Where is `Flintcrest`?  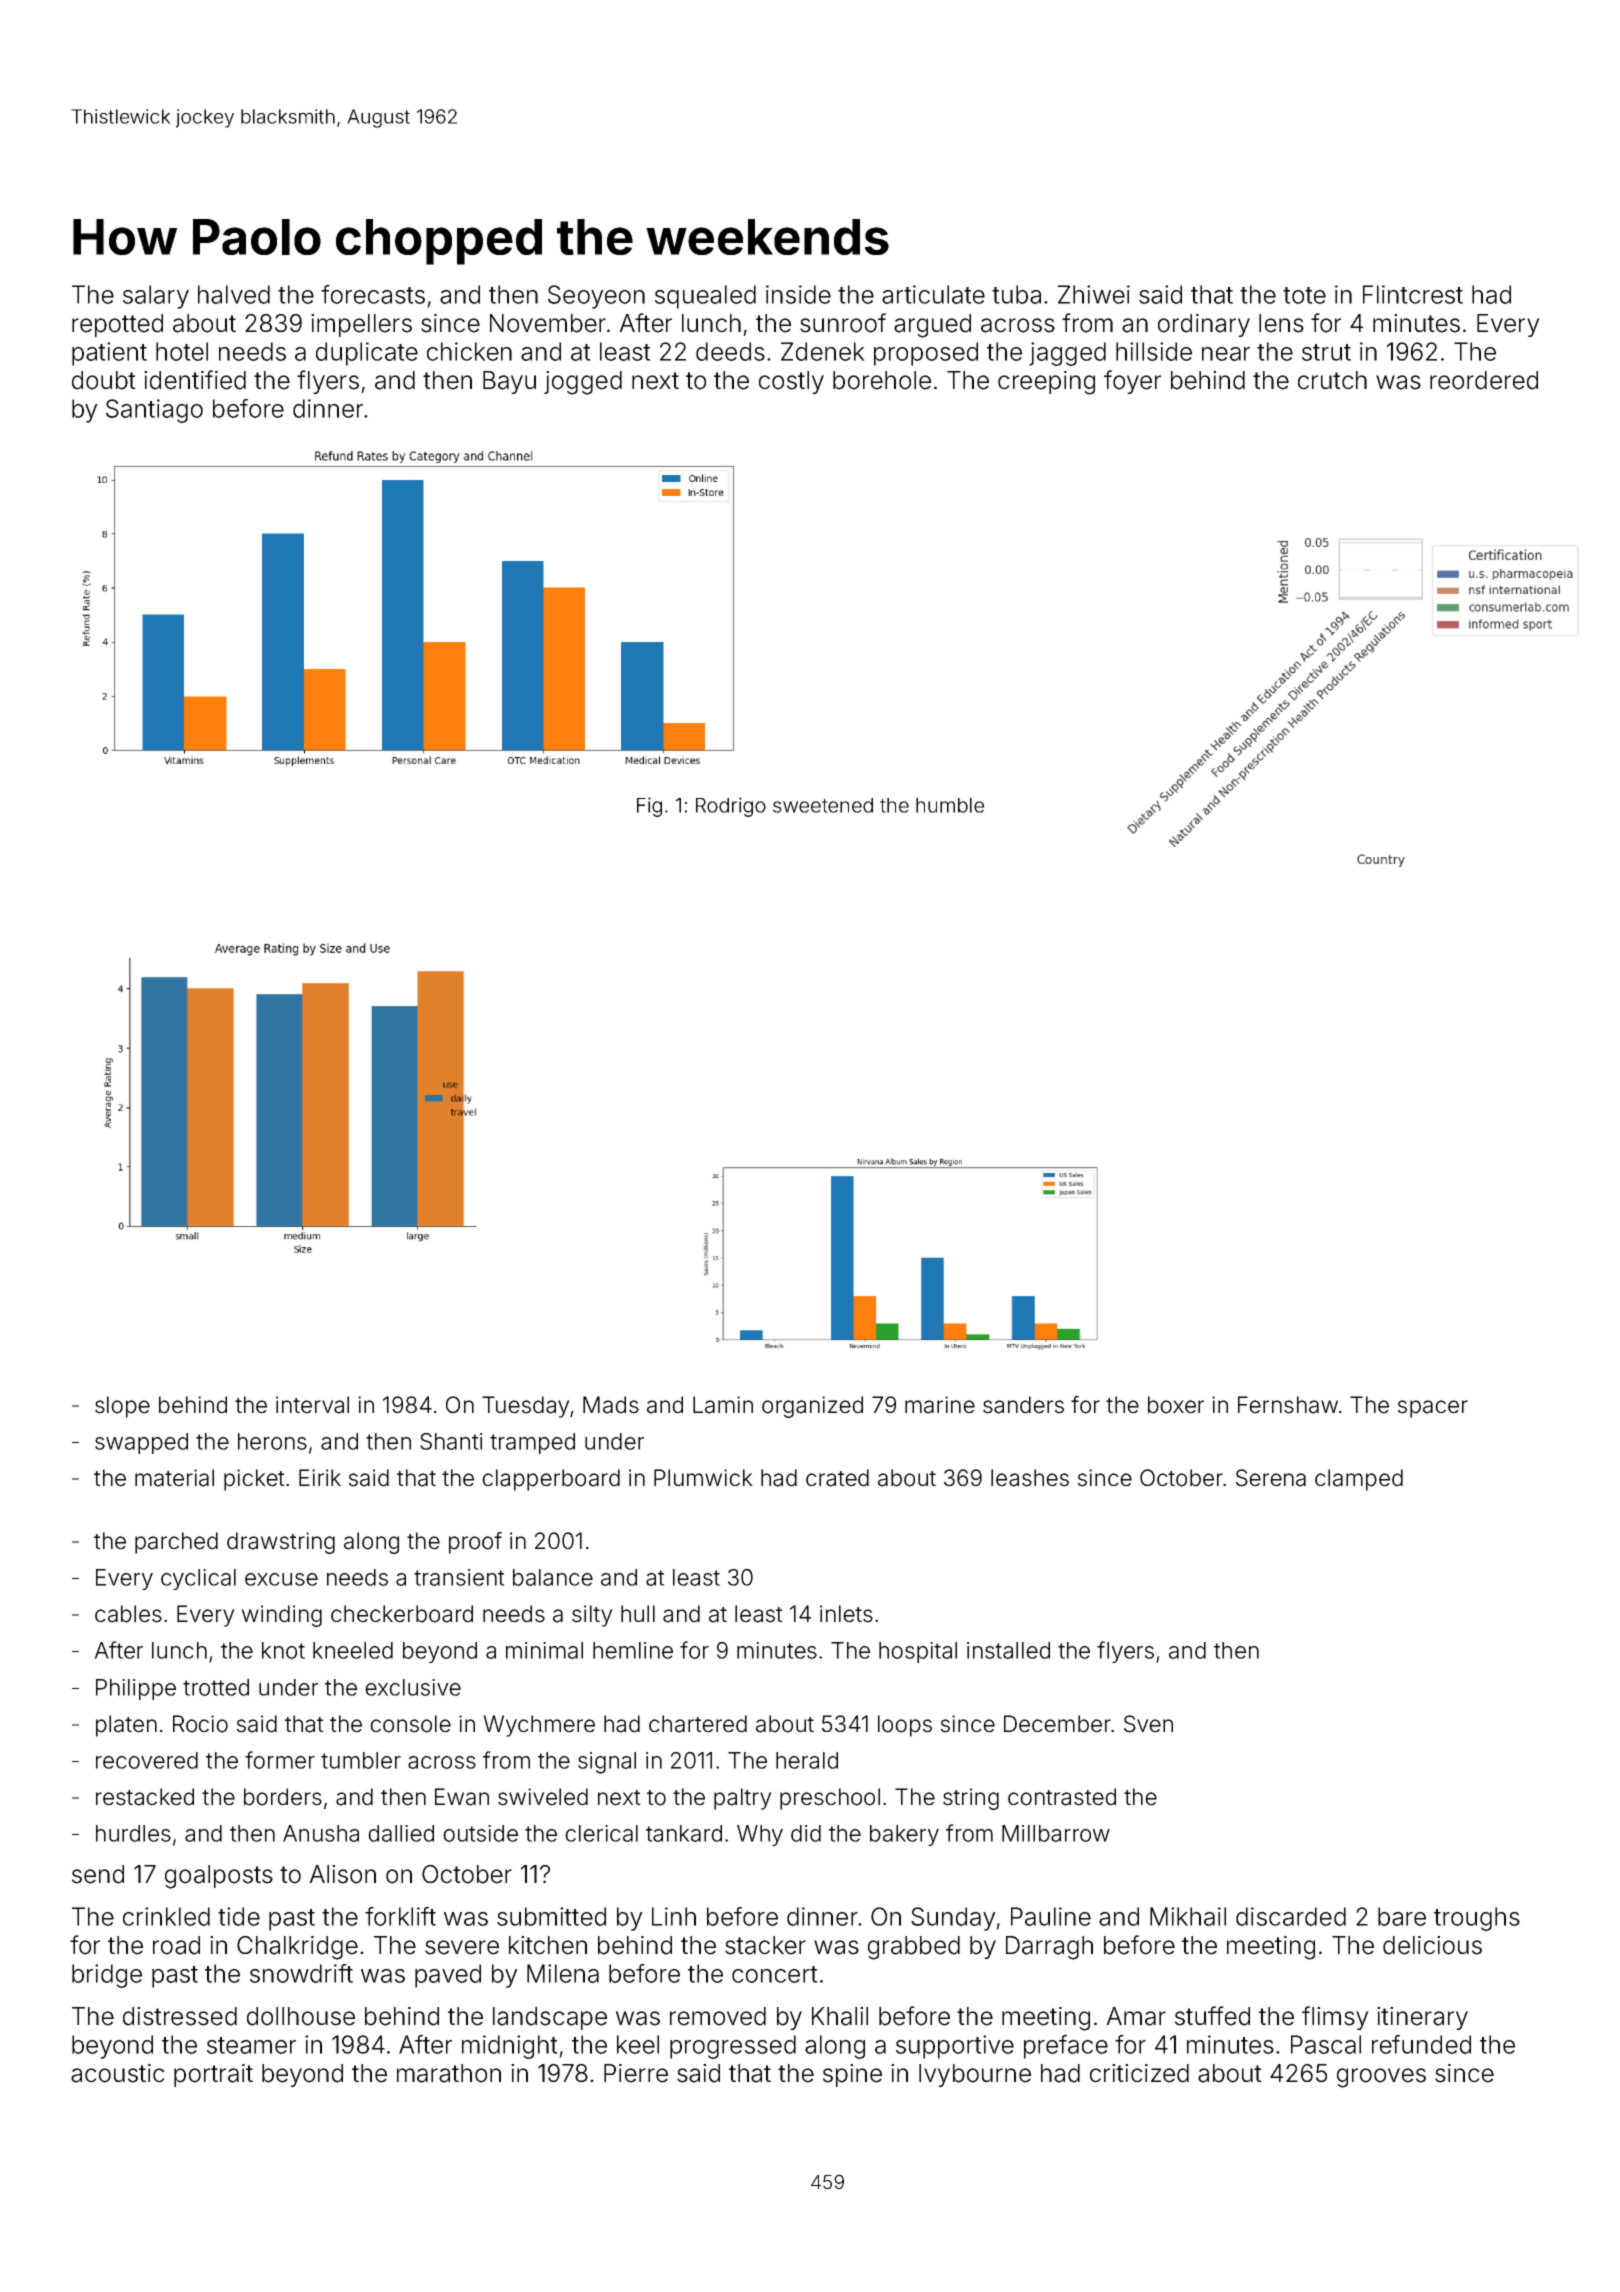 Flintcrest is located at coordinates (1413, 294).
